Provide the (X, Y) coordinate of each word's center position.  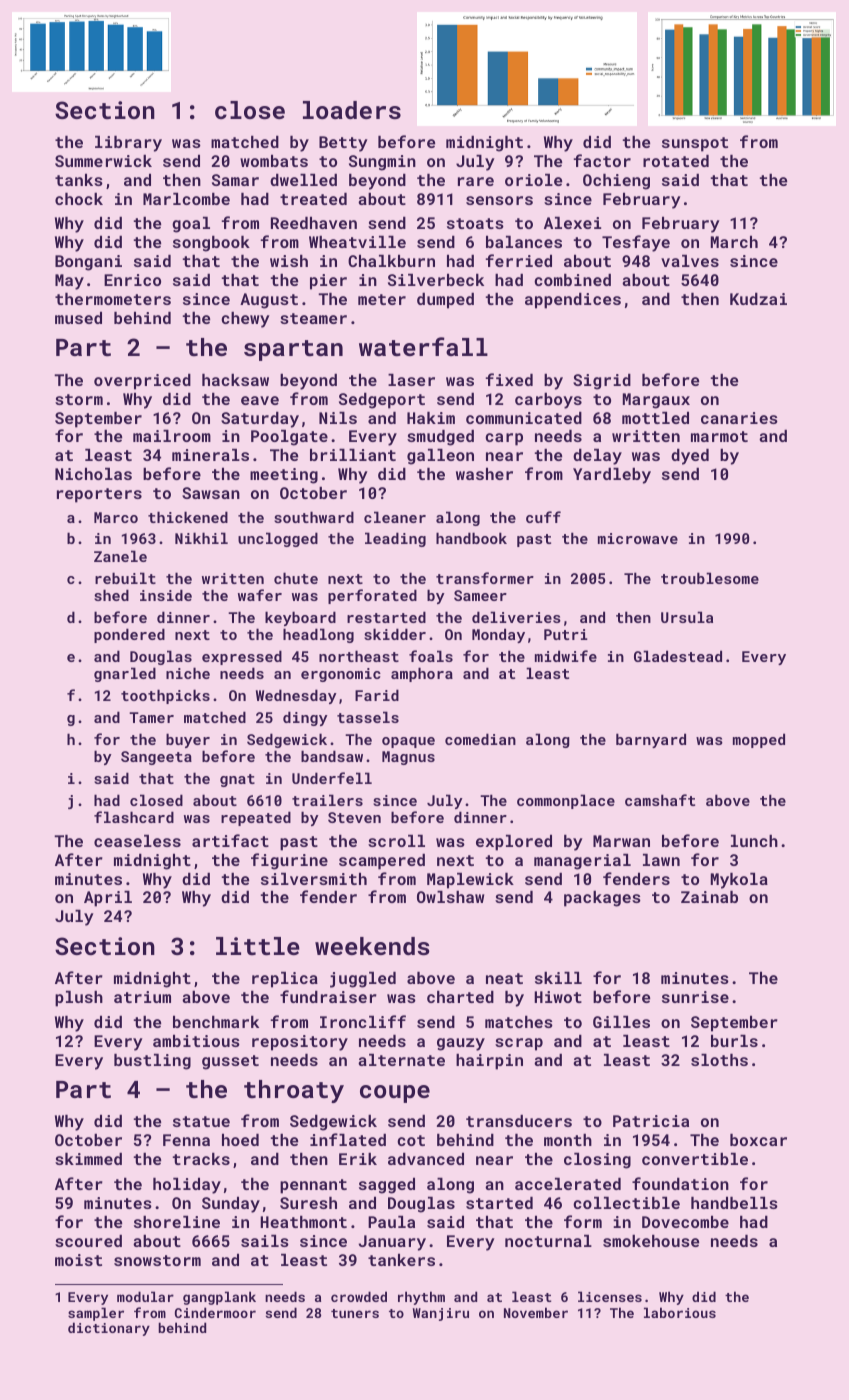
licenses (610, 1296)
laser (411, 380)
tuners (355, 1313)
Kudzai (758, 299)
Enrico (132, 280)
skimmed (88, 1159)
